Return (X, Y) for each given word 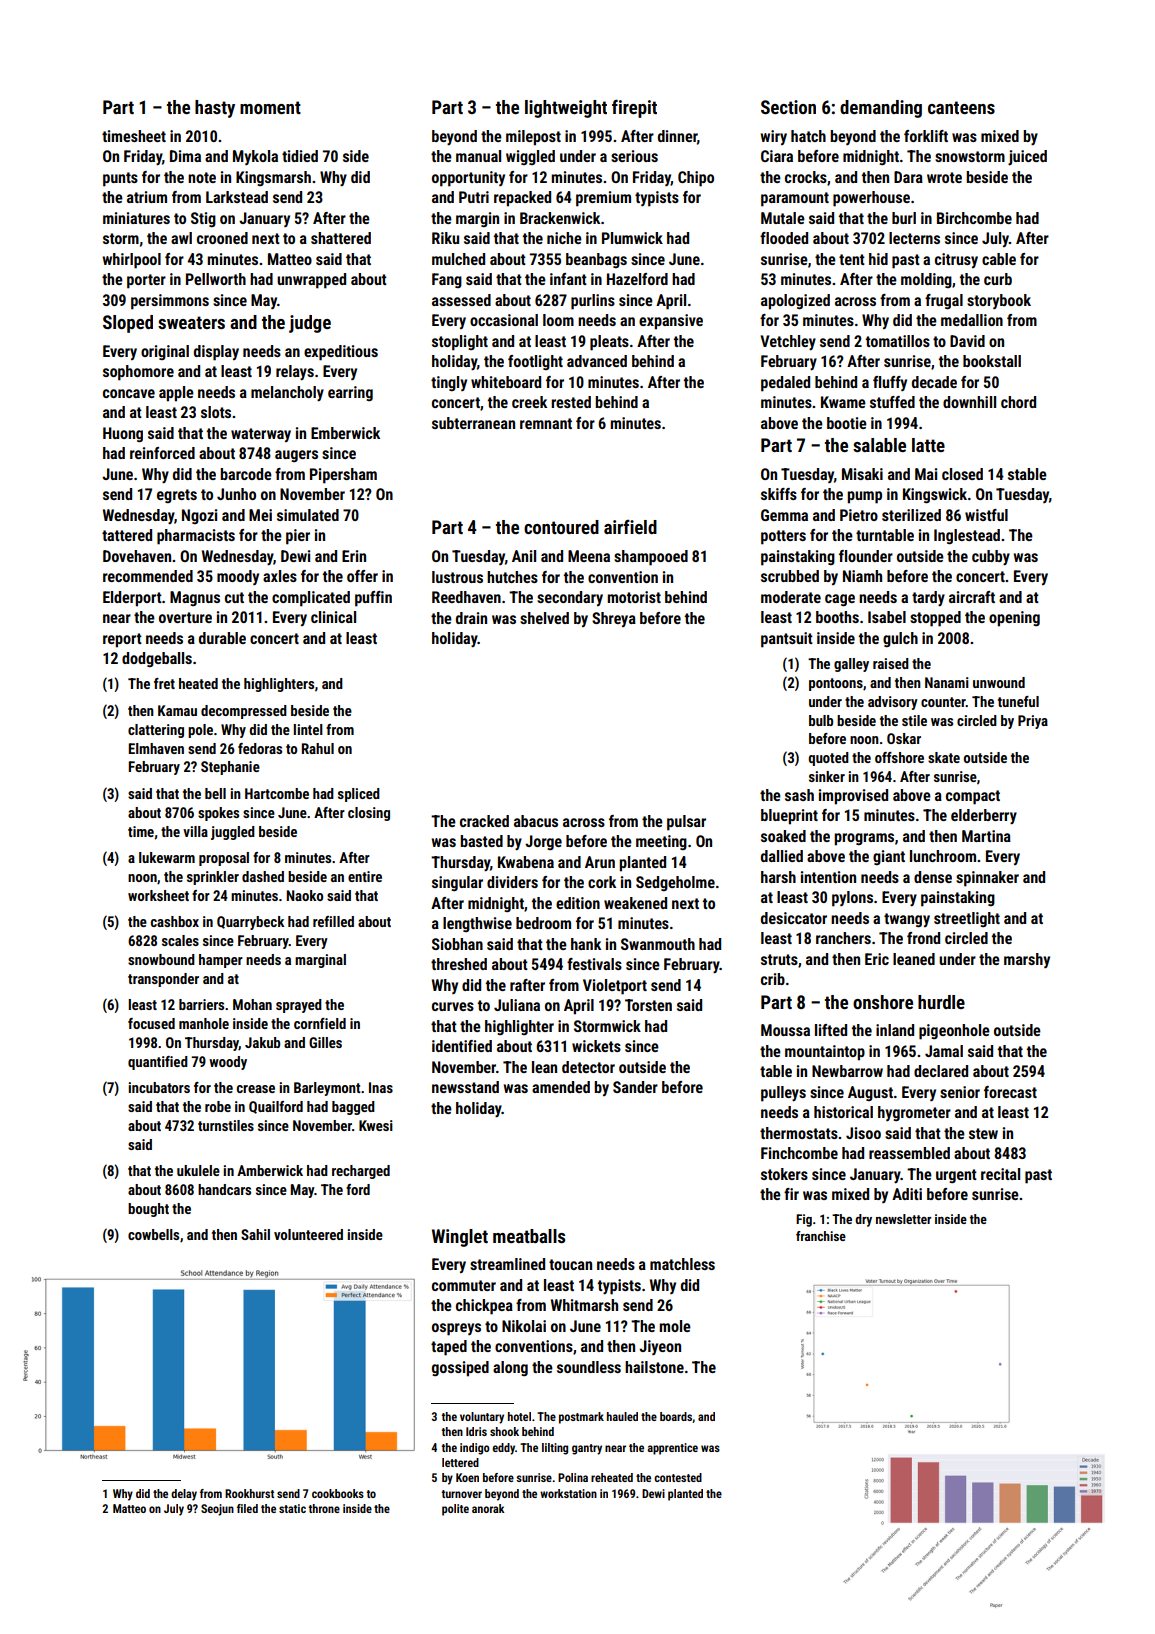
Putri (474, 197)
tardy (928, 598)
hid (878, 259)
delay (184, 1495)
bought (148, 1210)
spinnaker (987, 879)
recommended (148, 576)
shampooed (651, 558)
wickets (596, 1046)
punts (120, 179)
